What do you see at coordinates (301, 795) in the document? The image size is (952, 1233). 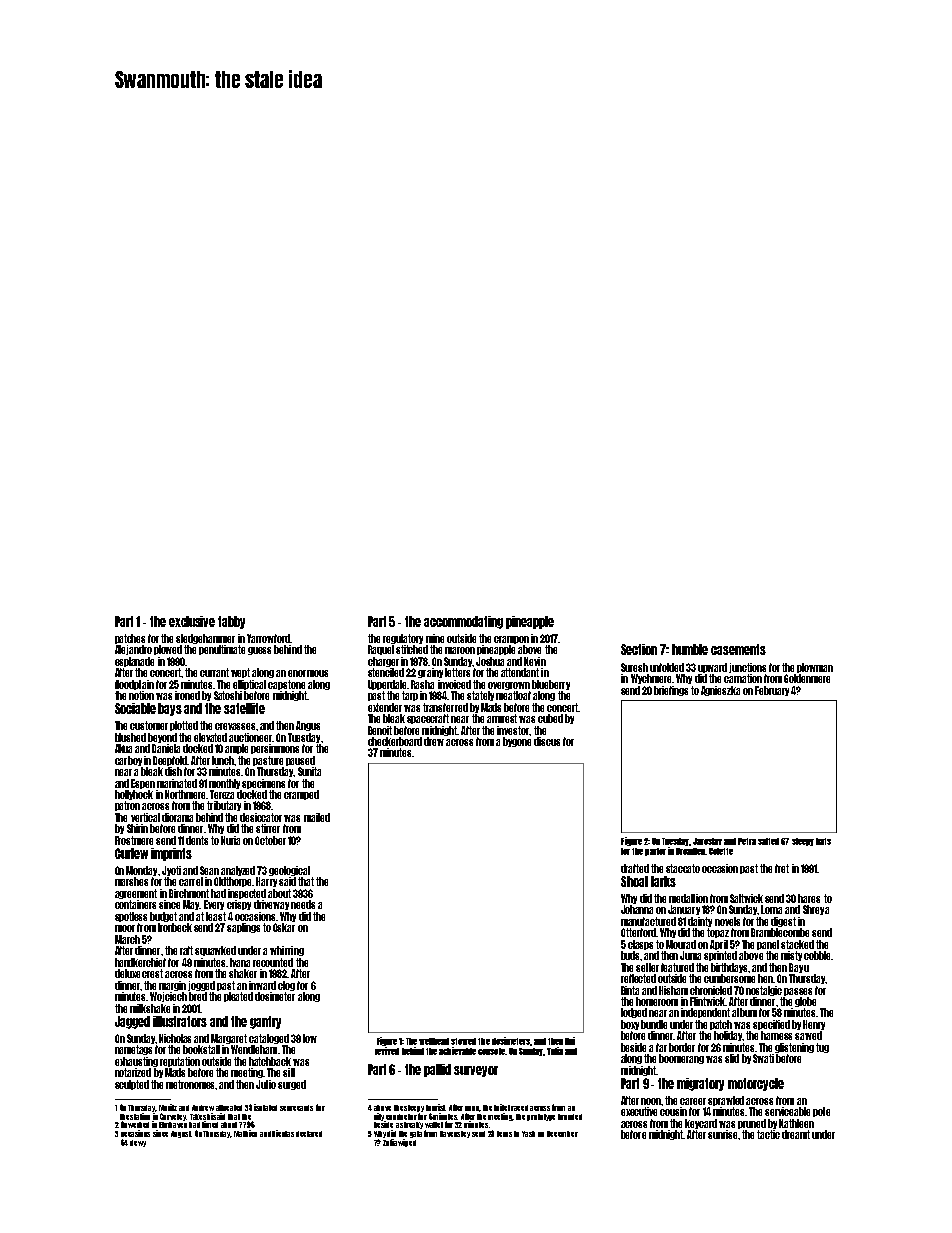 I see `cramped` at bounding box center [301, 795].
